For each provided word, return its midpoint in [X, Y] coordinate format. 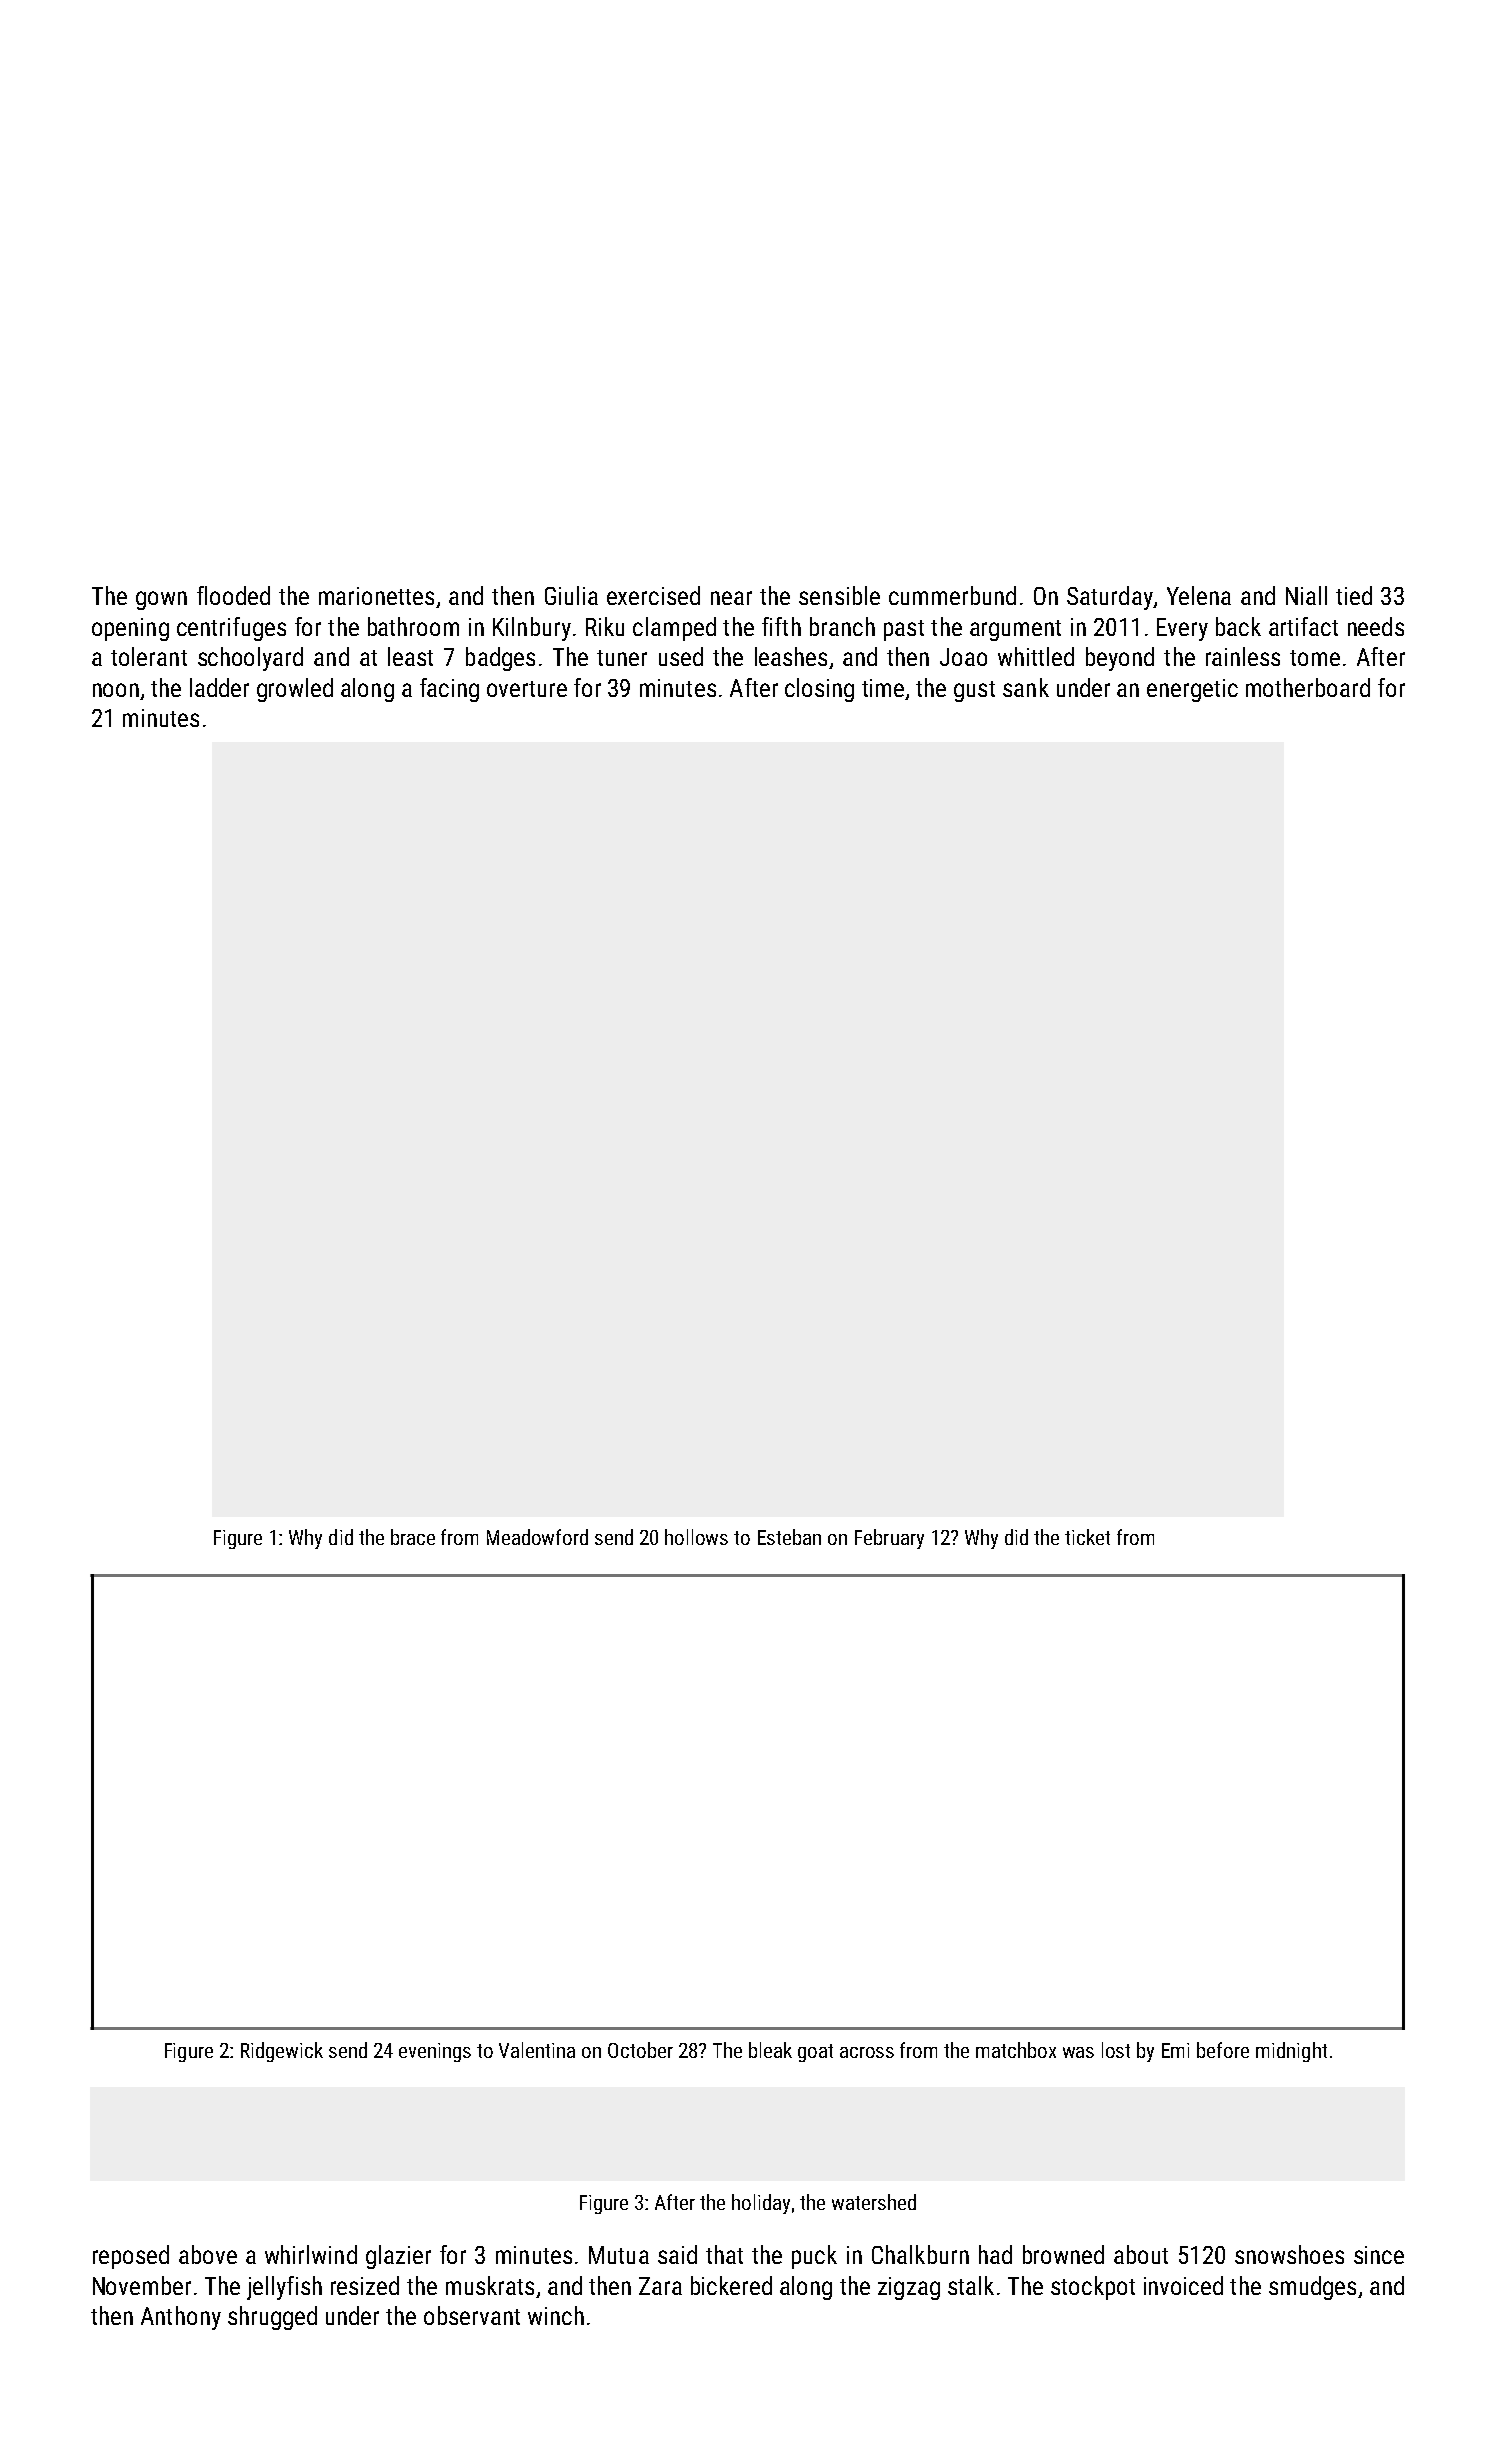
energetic [1192, 690]
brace [413, 1537]
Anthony [181, 2318]
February [889, 1539]
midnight [1291, 2052]
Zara [660, 2286]
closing [819, 690]
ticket [1087, 1537]
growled [295, 690]
